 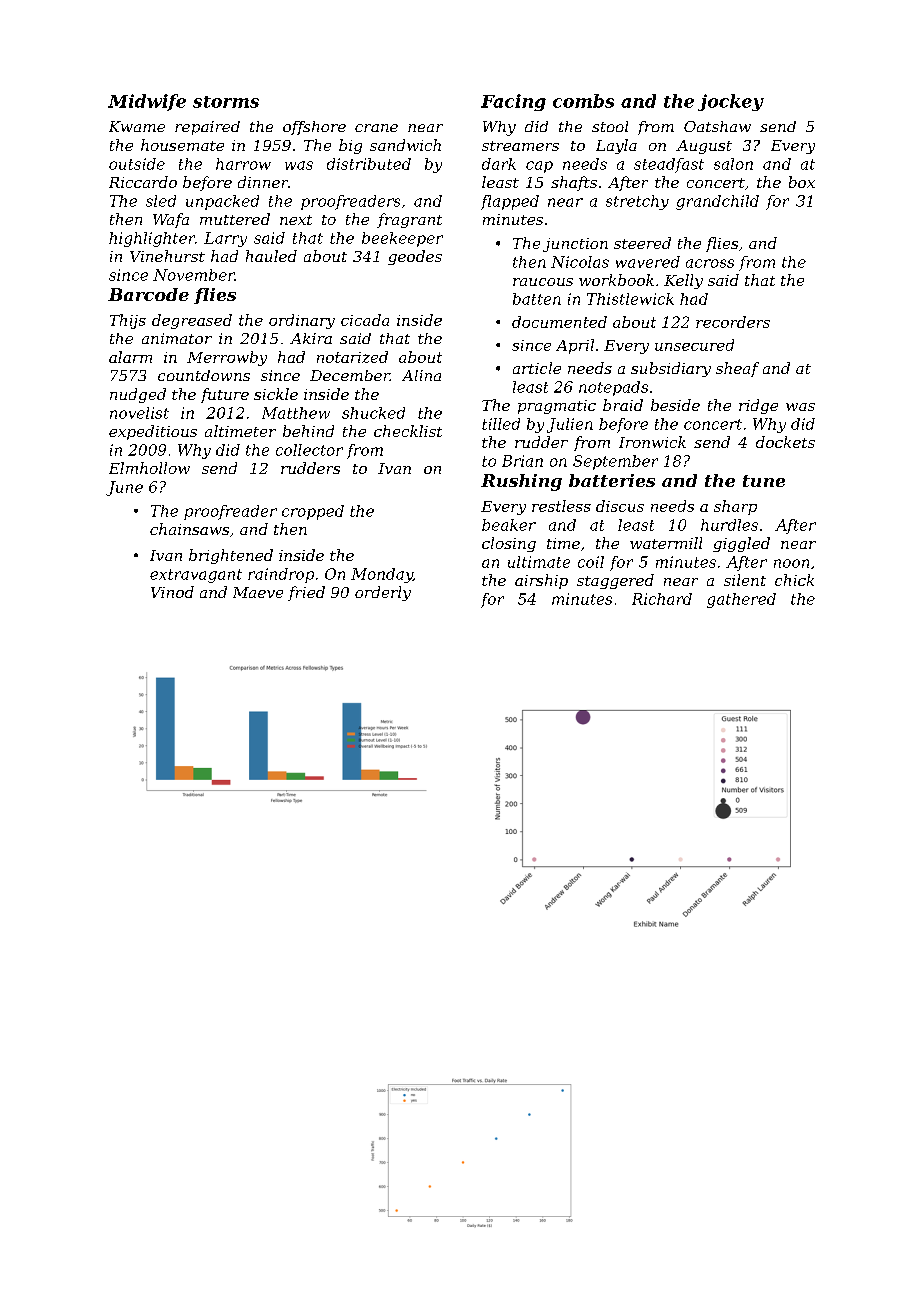 What do you see at coordinates (509, 525) in the screenshot?
I see `beaker` at bounding box center [509, 525].
